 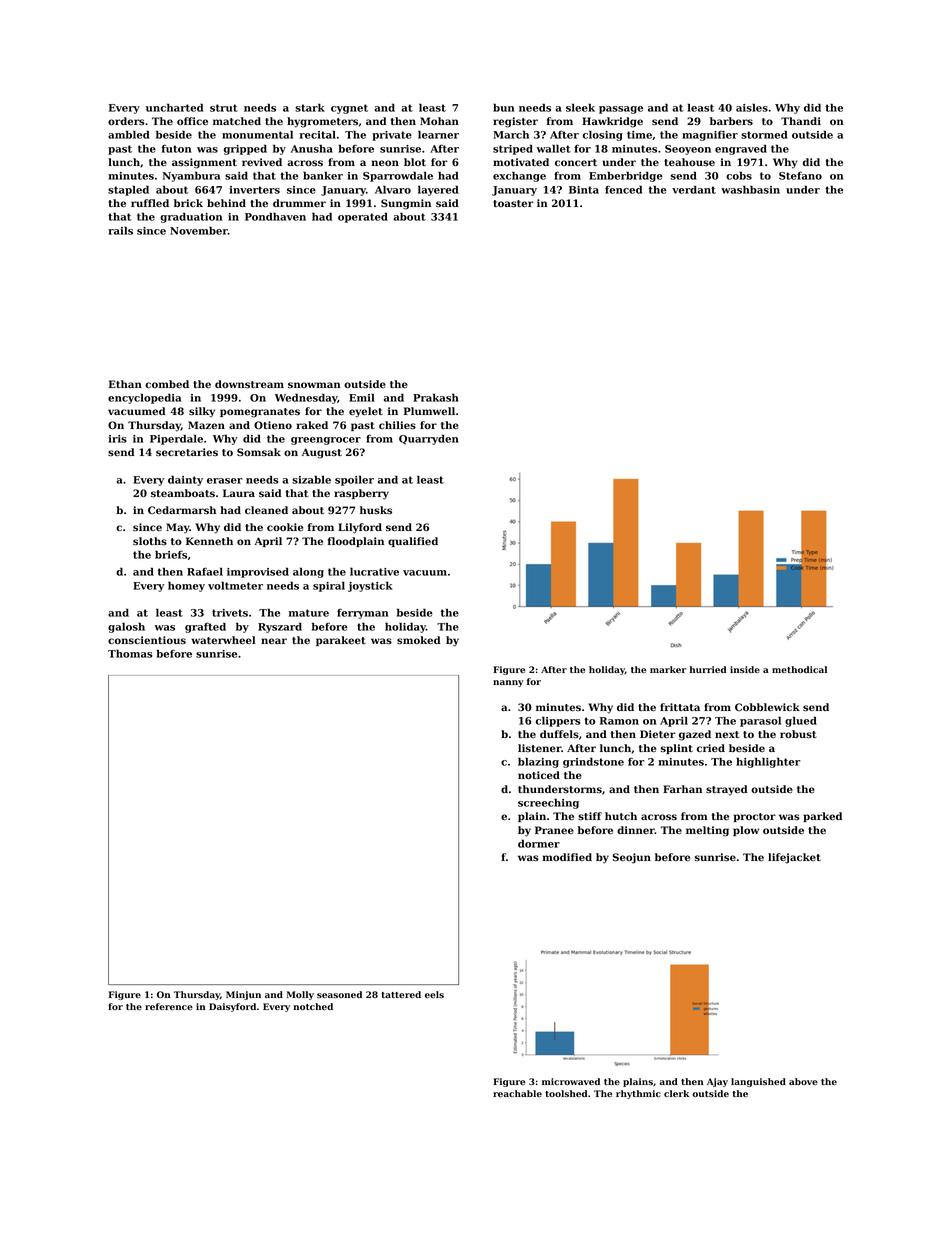 I want to click on silky, so click(x=202, y=412).
